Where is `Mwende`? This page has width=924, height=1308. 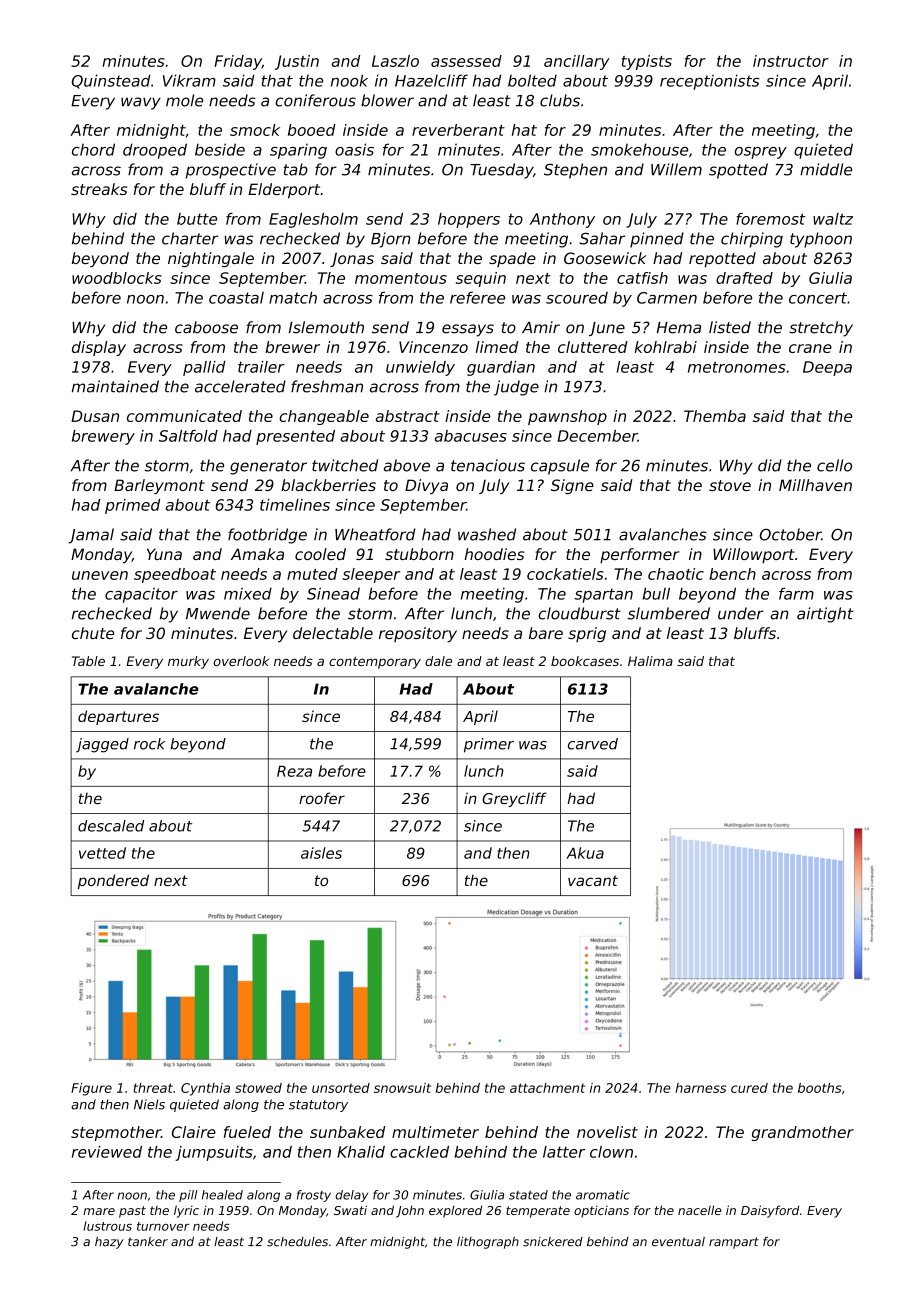
Mwende is located at coordinates (218, 613).
